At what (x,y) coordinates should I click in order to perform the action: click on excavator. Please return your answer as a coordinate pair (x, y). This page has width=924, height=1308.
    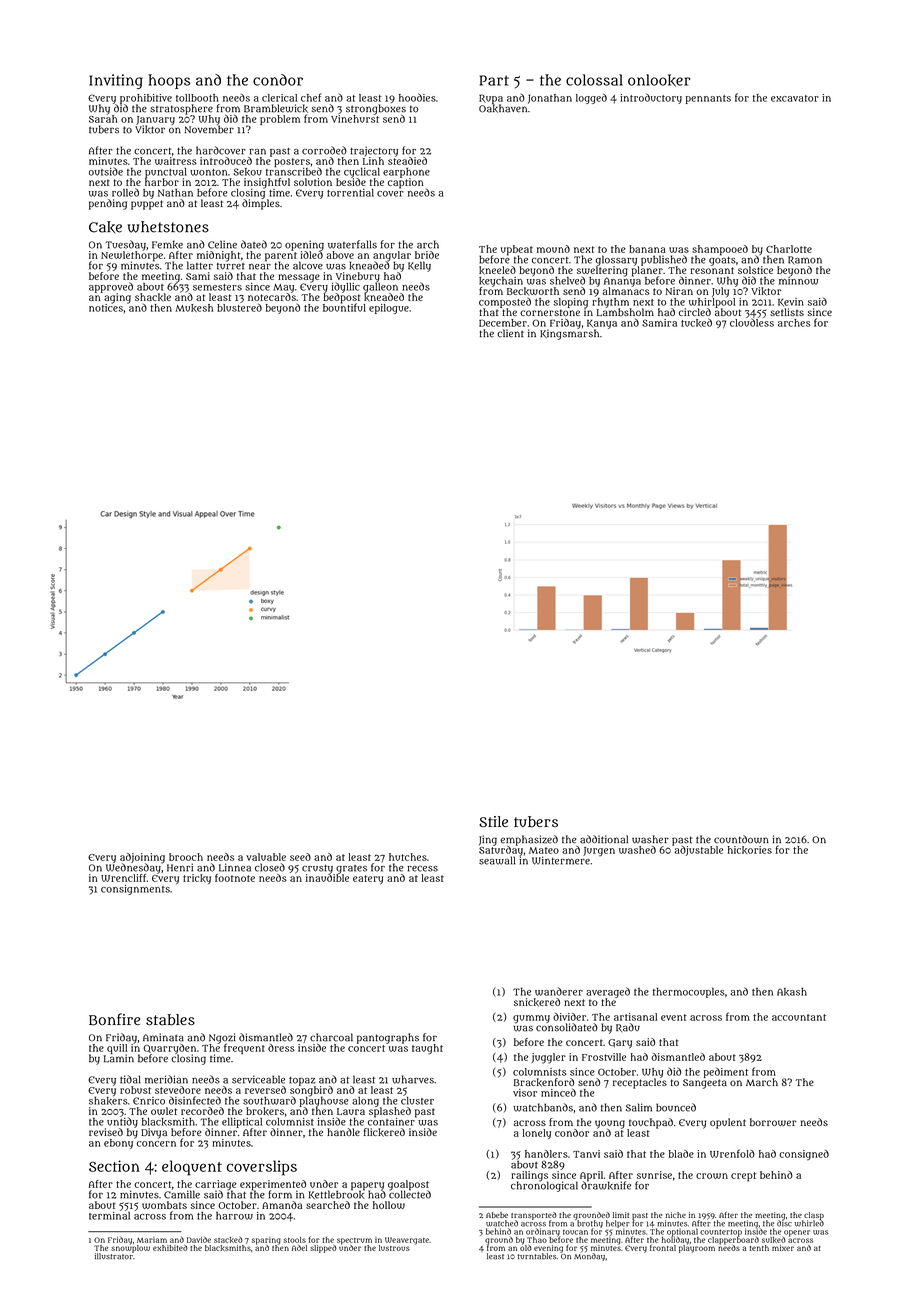
    Looking at the image, I should click on (795, 98).
